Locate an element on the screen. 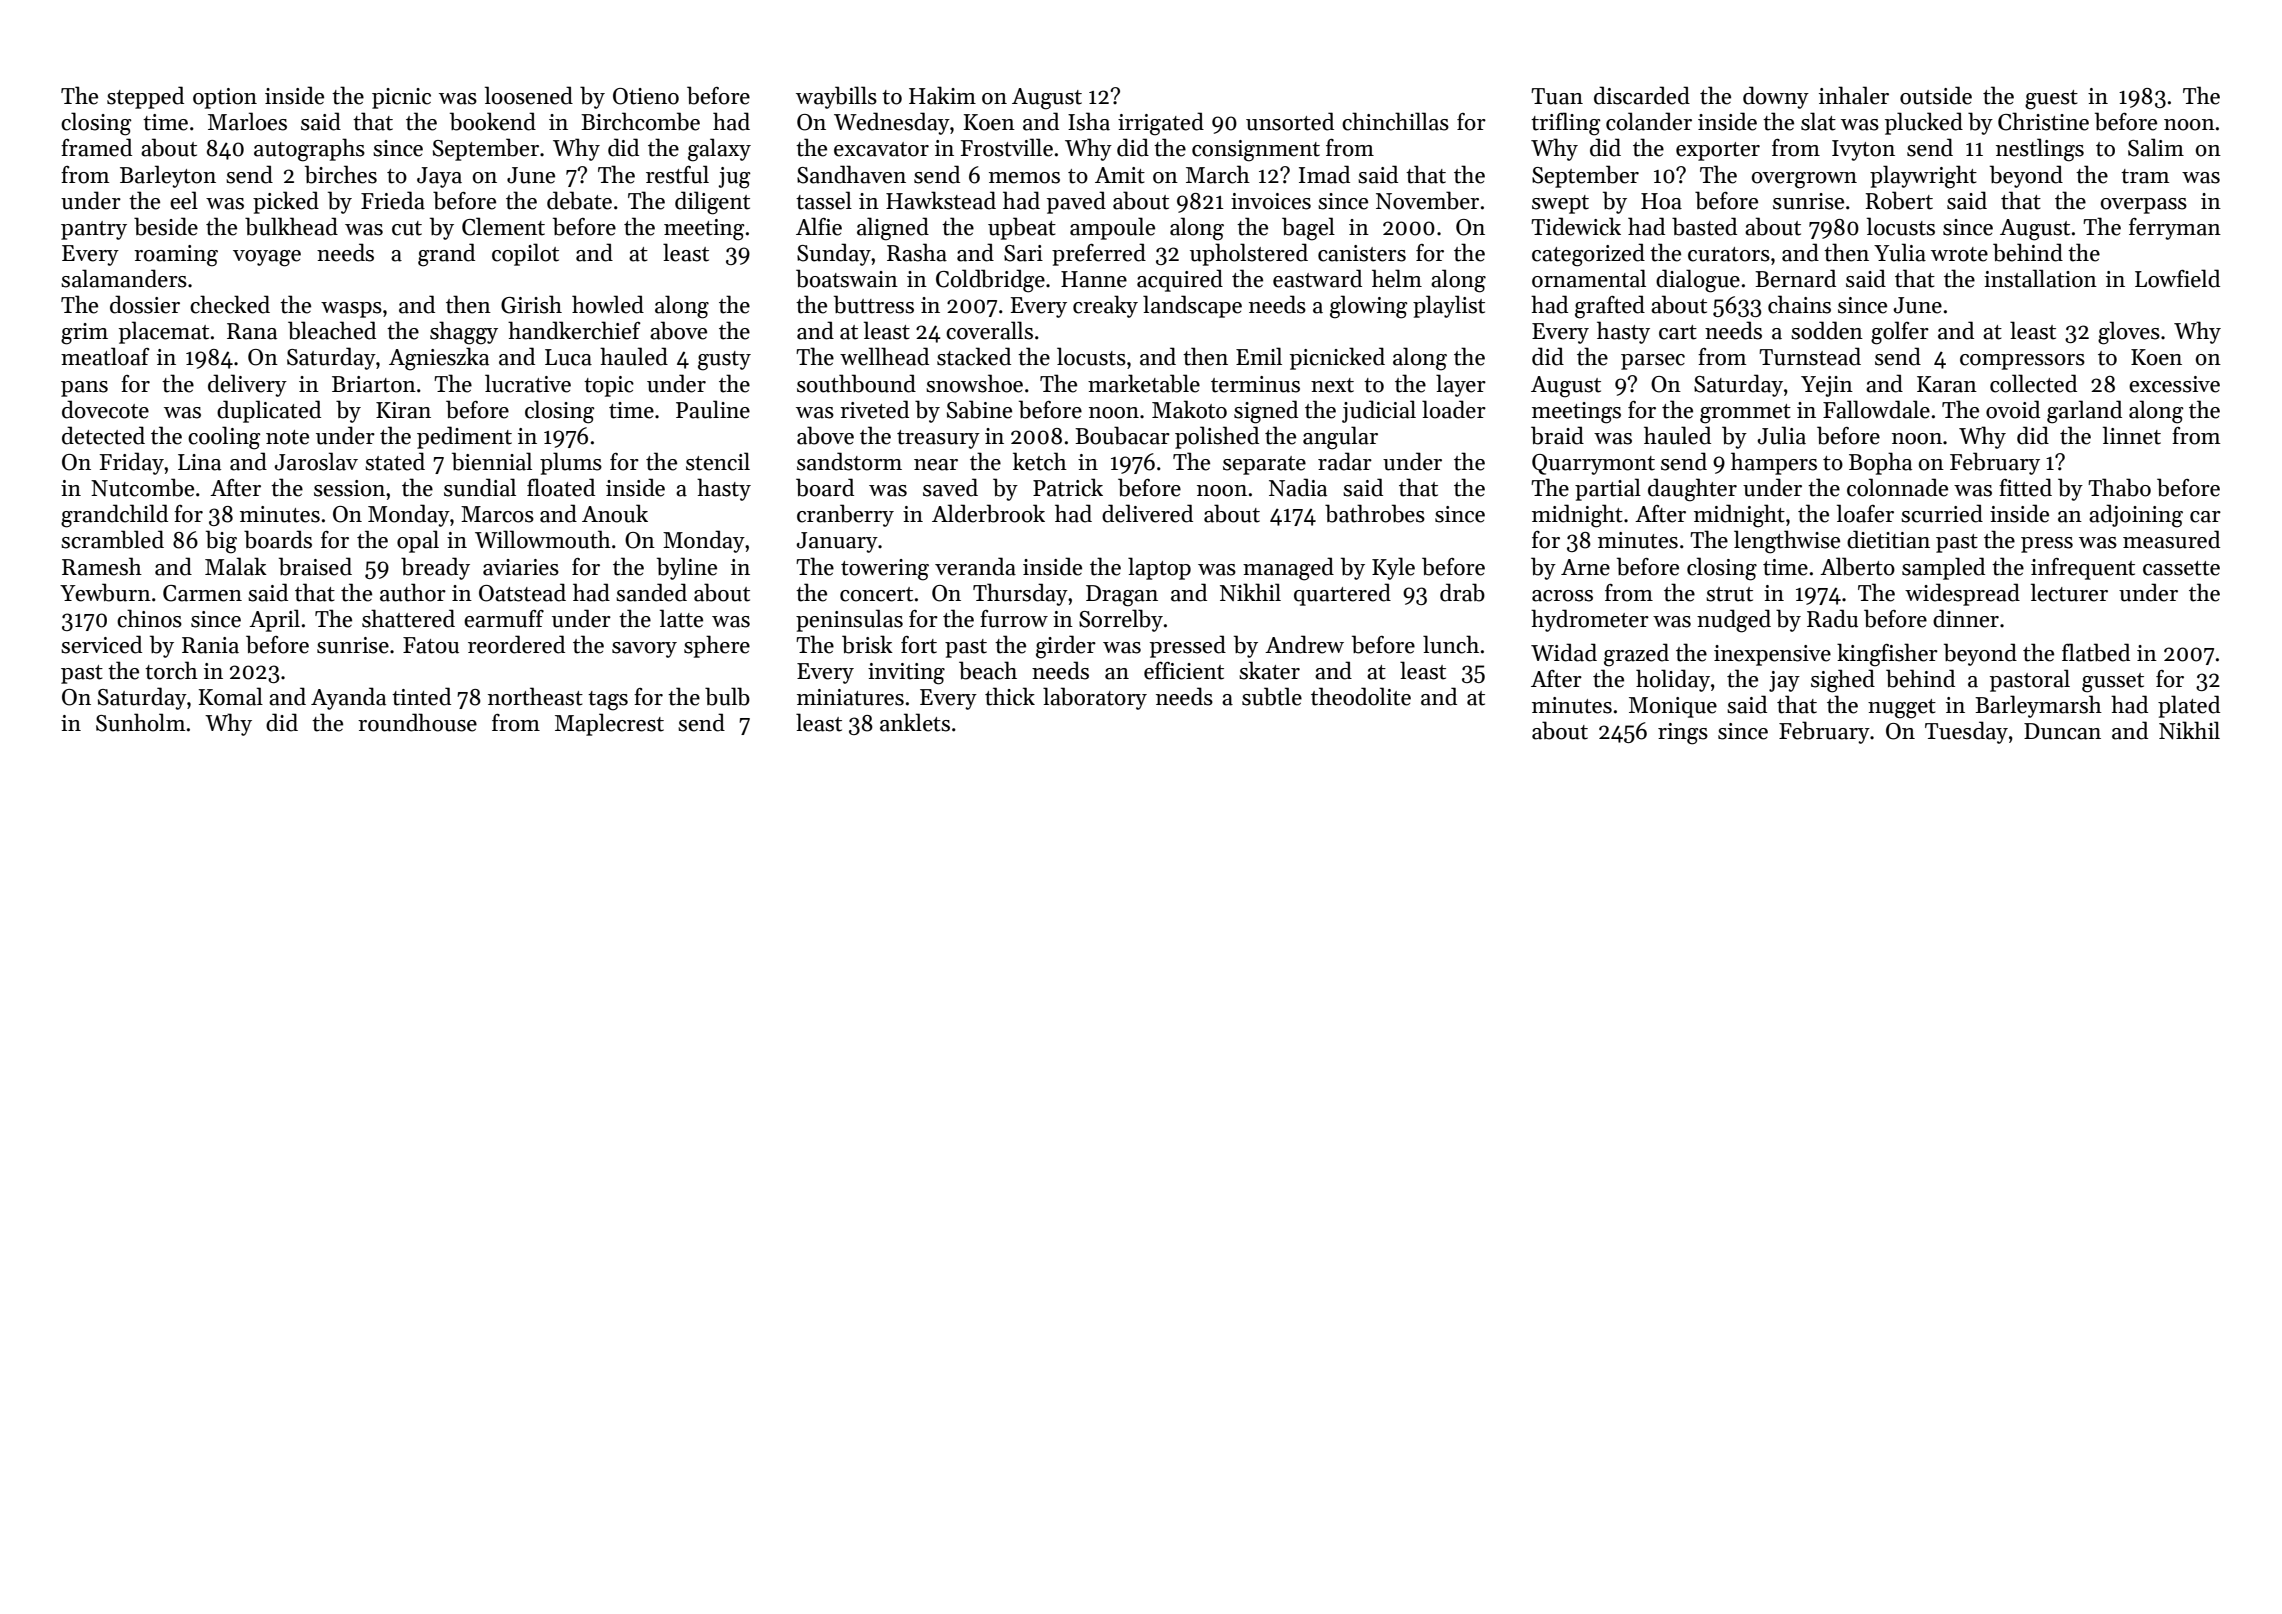  playwright is located at coordinates (1923, 177).
